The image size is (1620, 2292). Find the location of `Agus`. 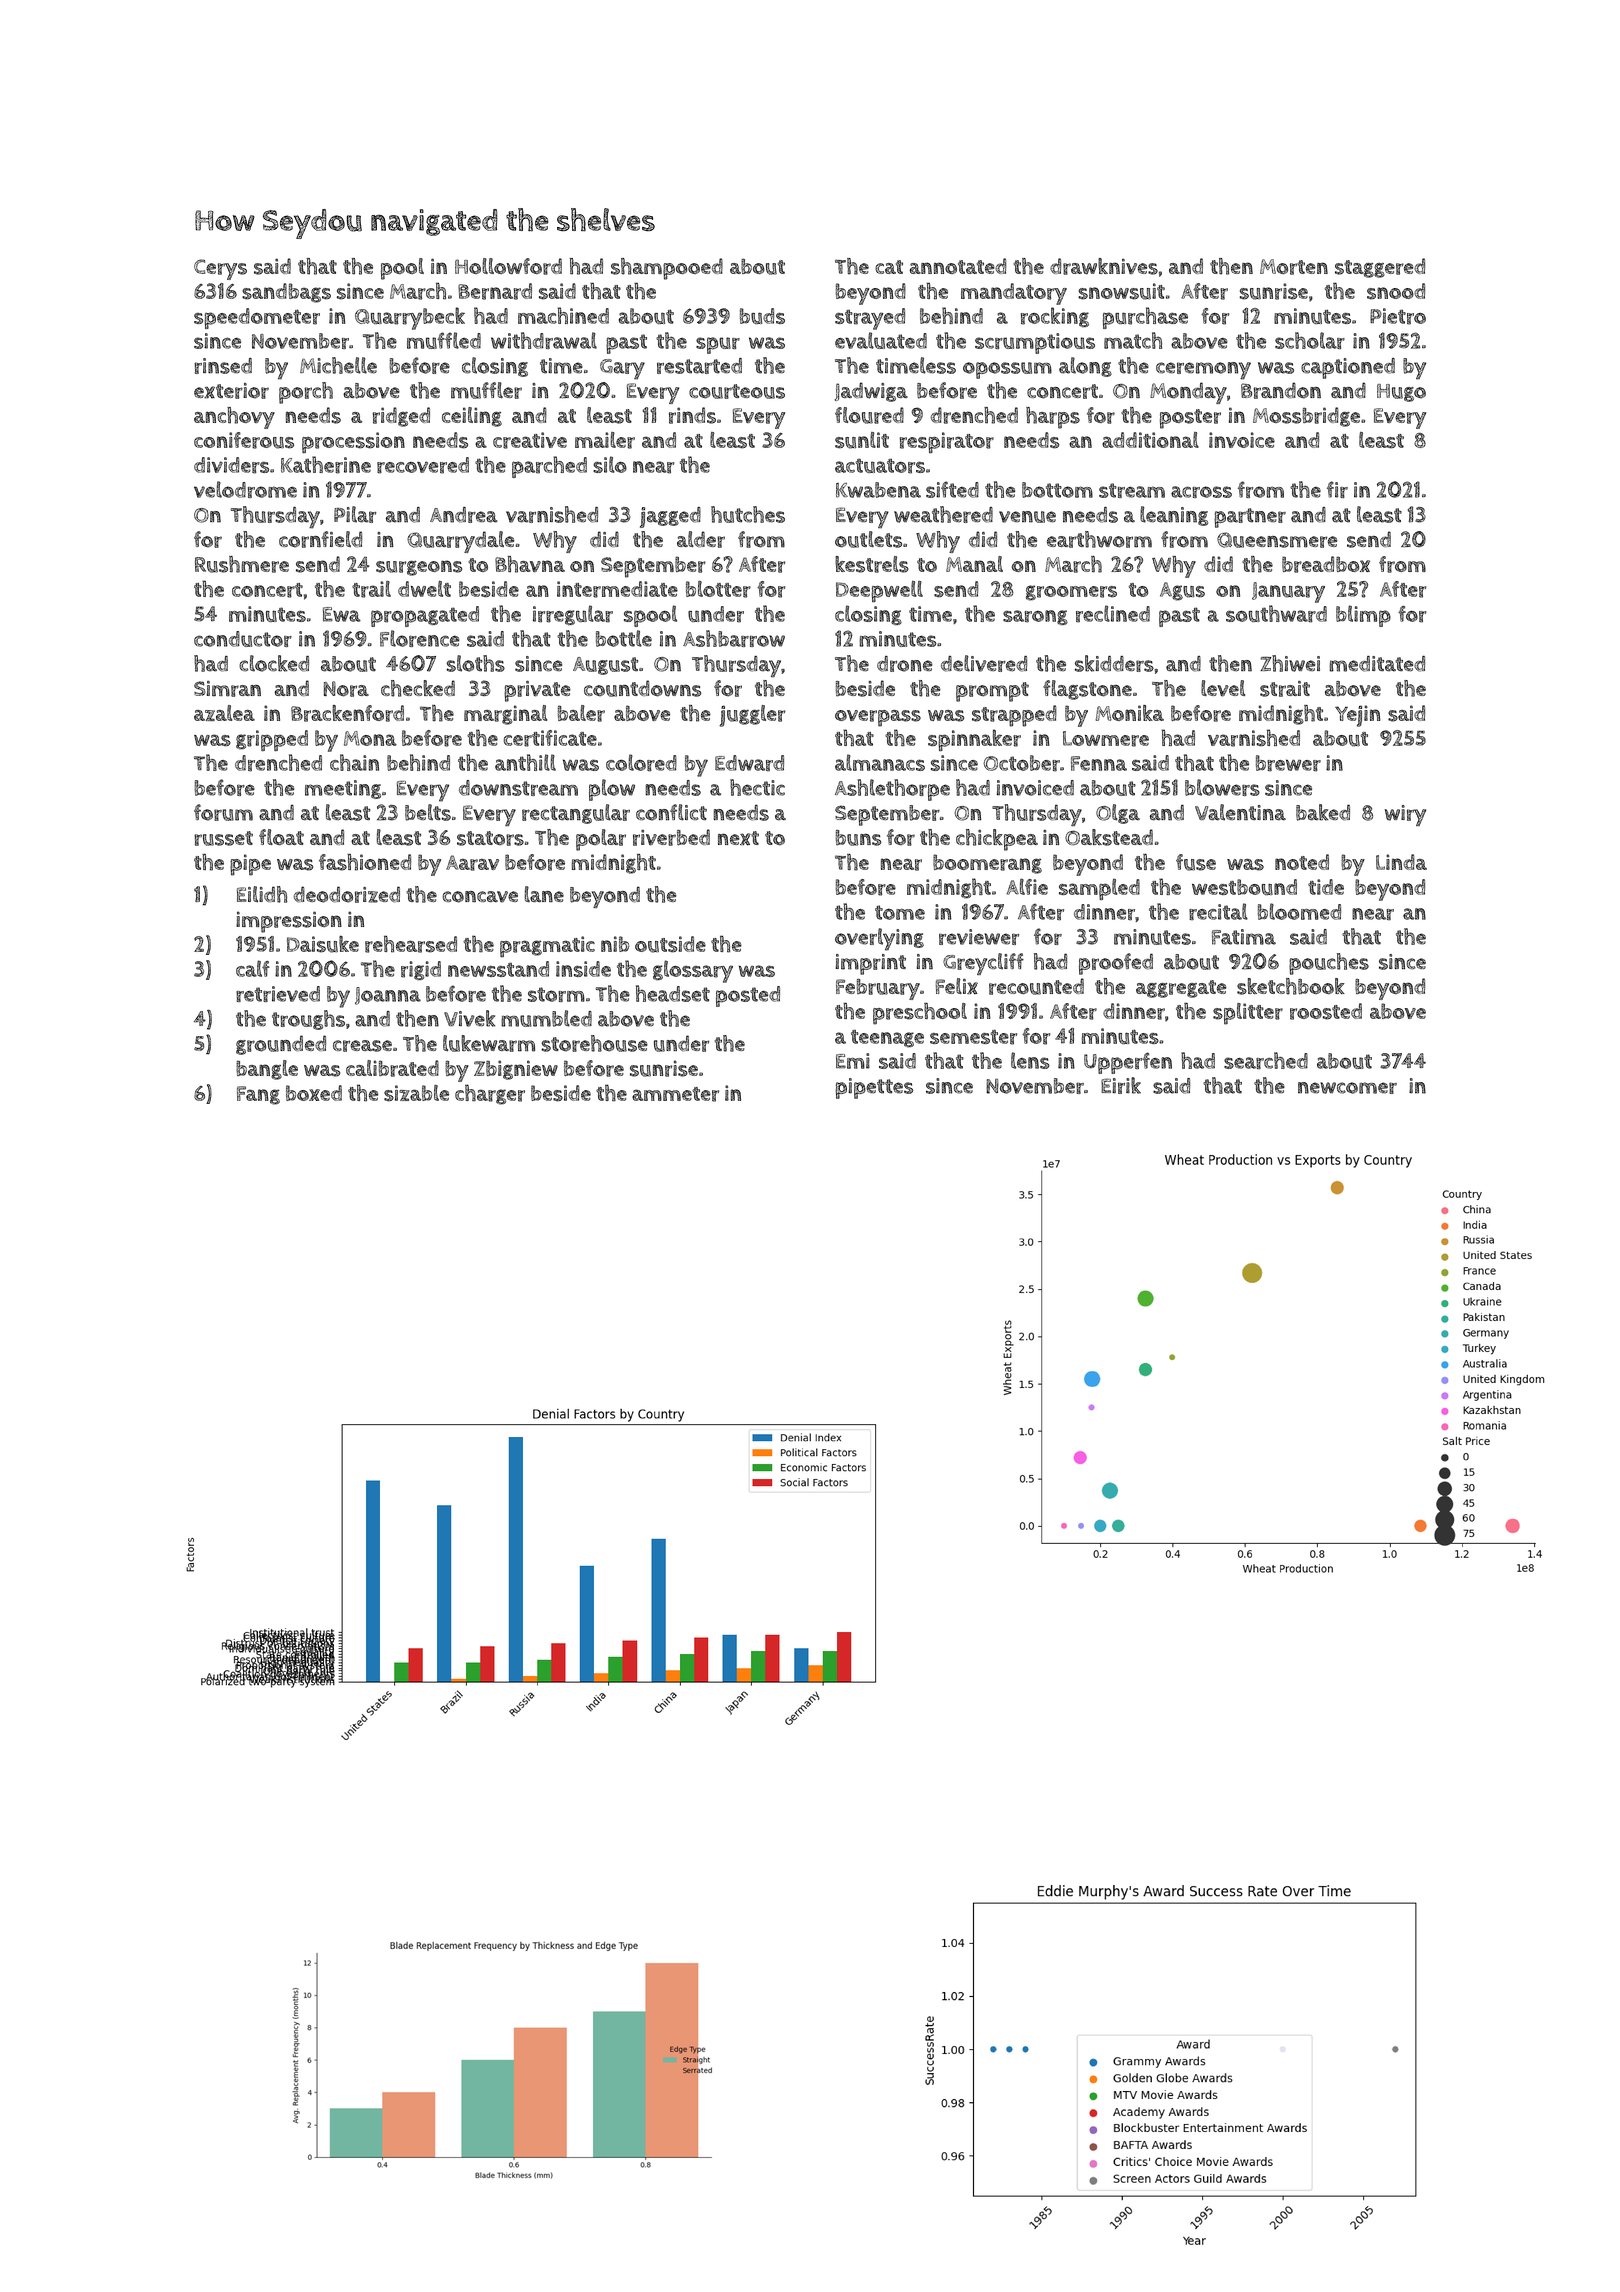

Agus is located at coordinates (1182, 591).
